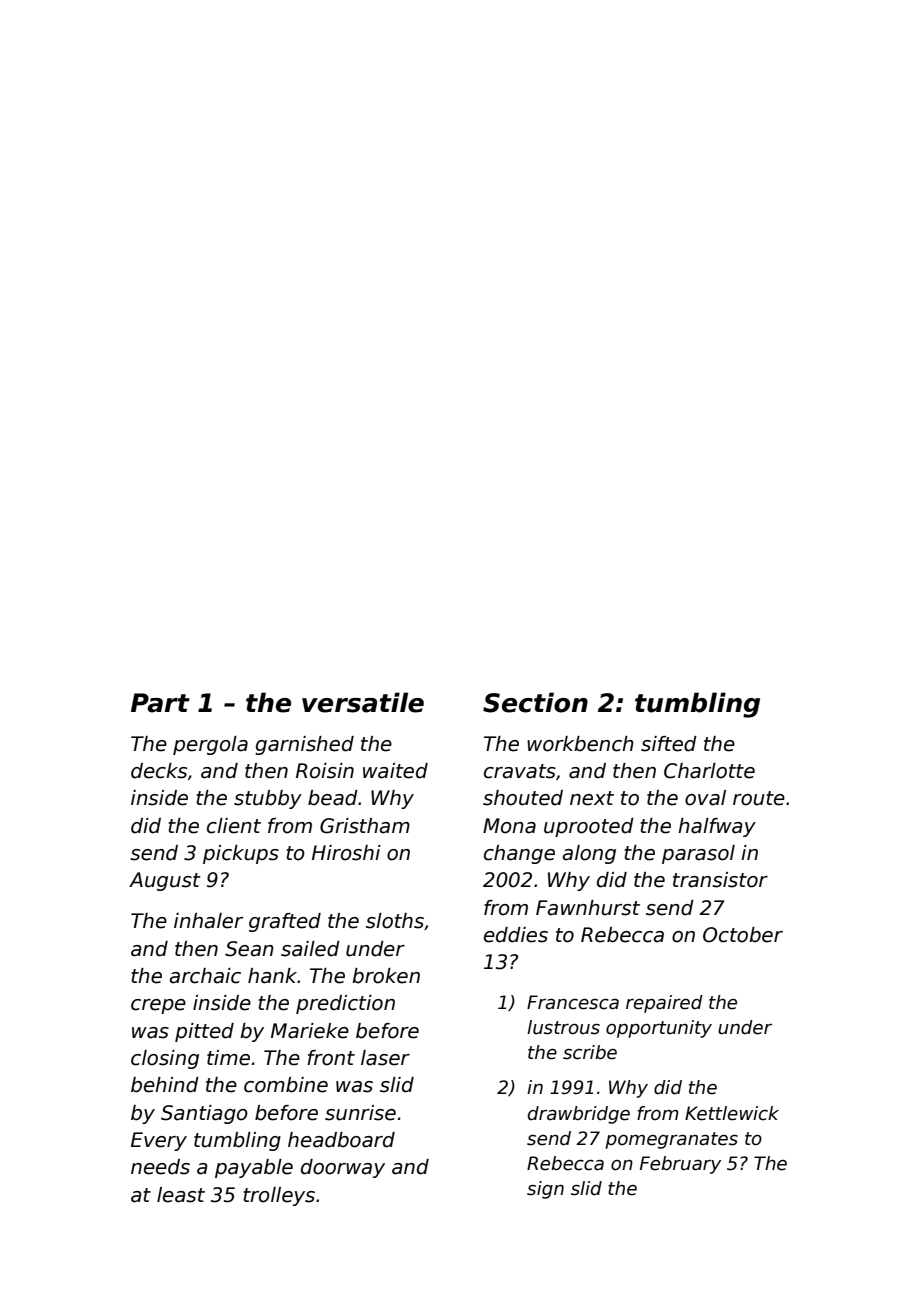 The height and width of the screenshot is (1311, 924). Describe the element at coordinates (386, 976) in the screenshot. I see `broken` at that location.
